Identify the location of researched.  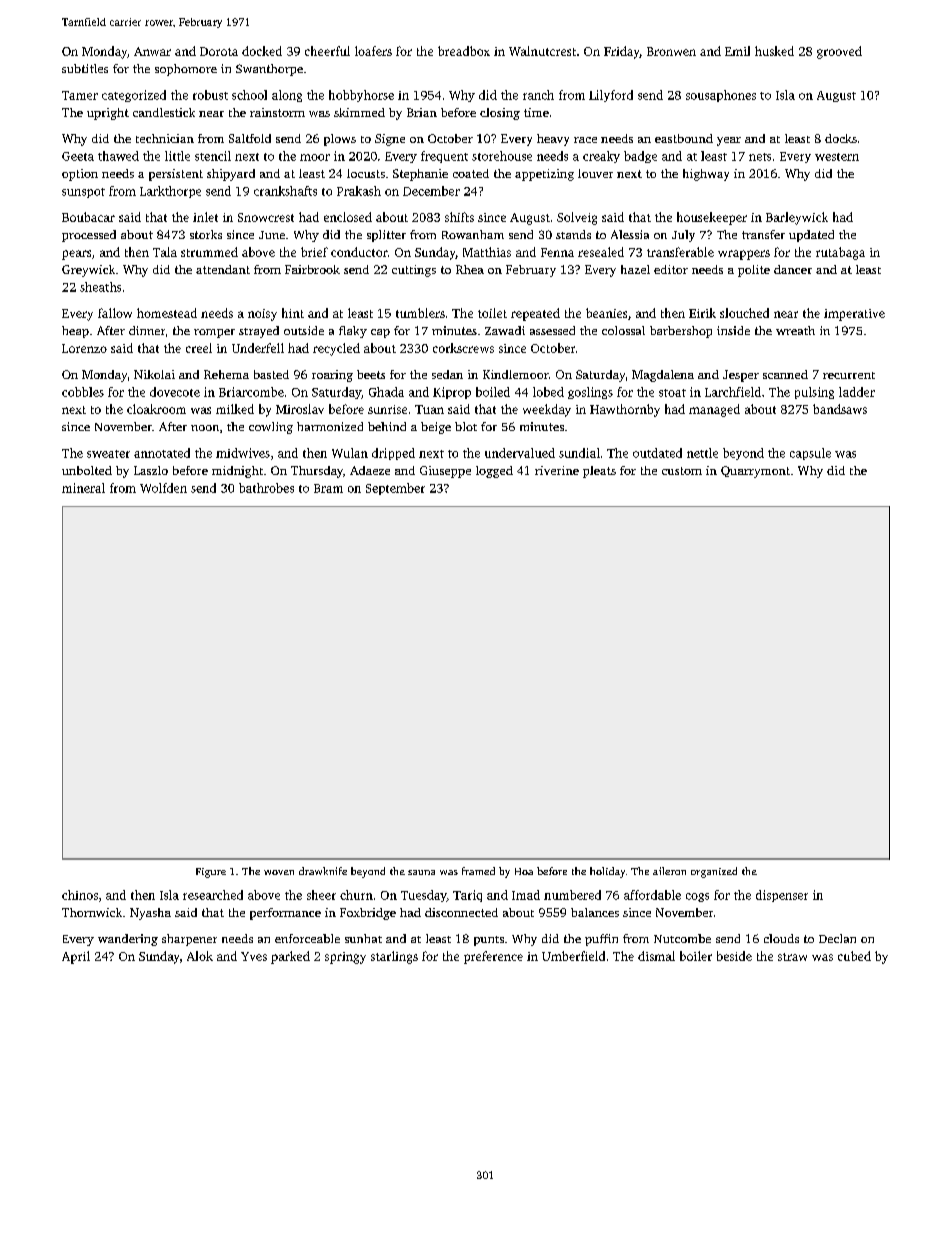
(213, 895).
